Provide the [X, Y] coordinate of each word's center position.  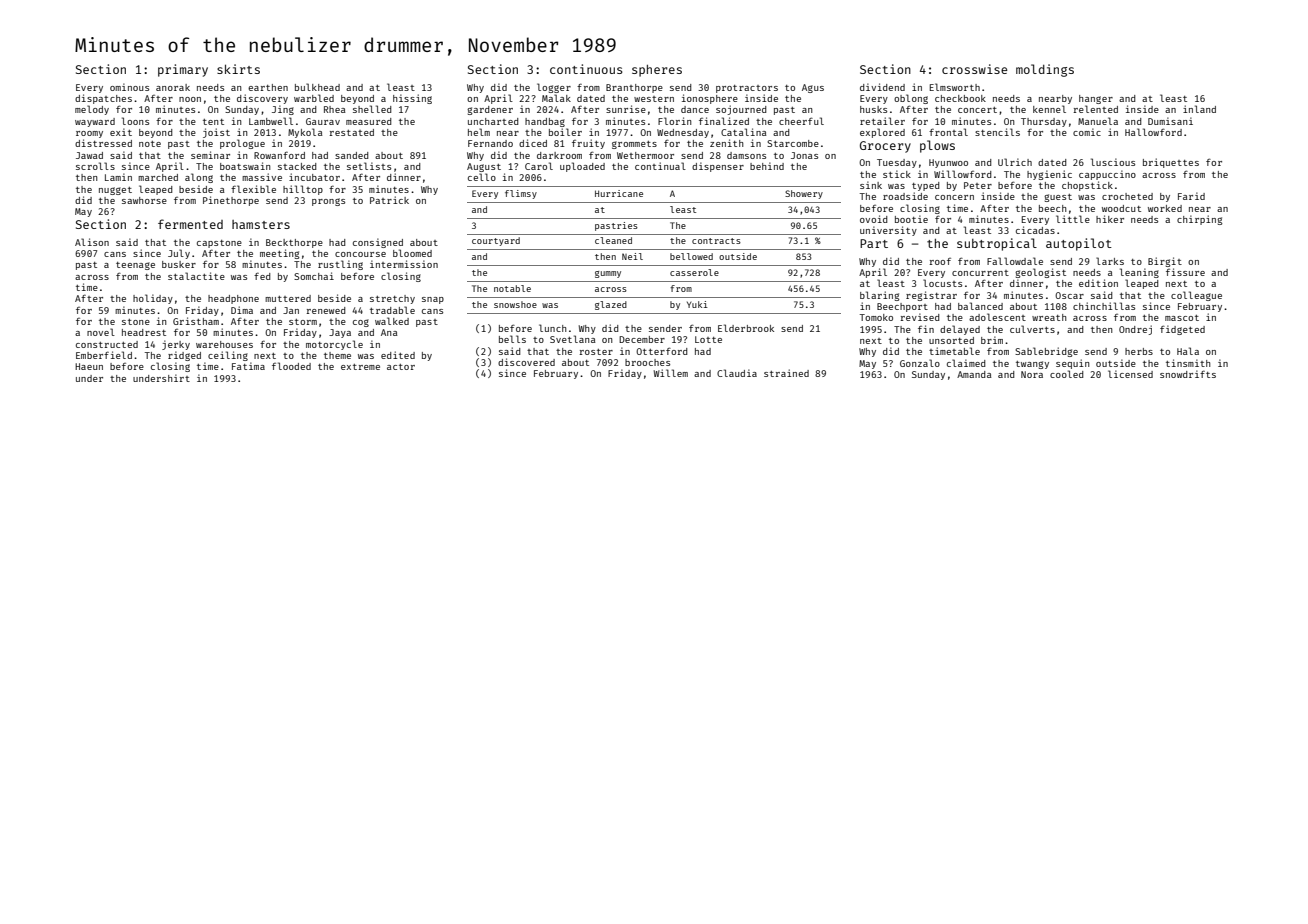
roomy [89, 134]
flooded [291, 366]
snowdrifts [1188, 374]
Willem [671, 373]
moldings [1045, 70]
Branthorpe [634, 88]
